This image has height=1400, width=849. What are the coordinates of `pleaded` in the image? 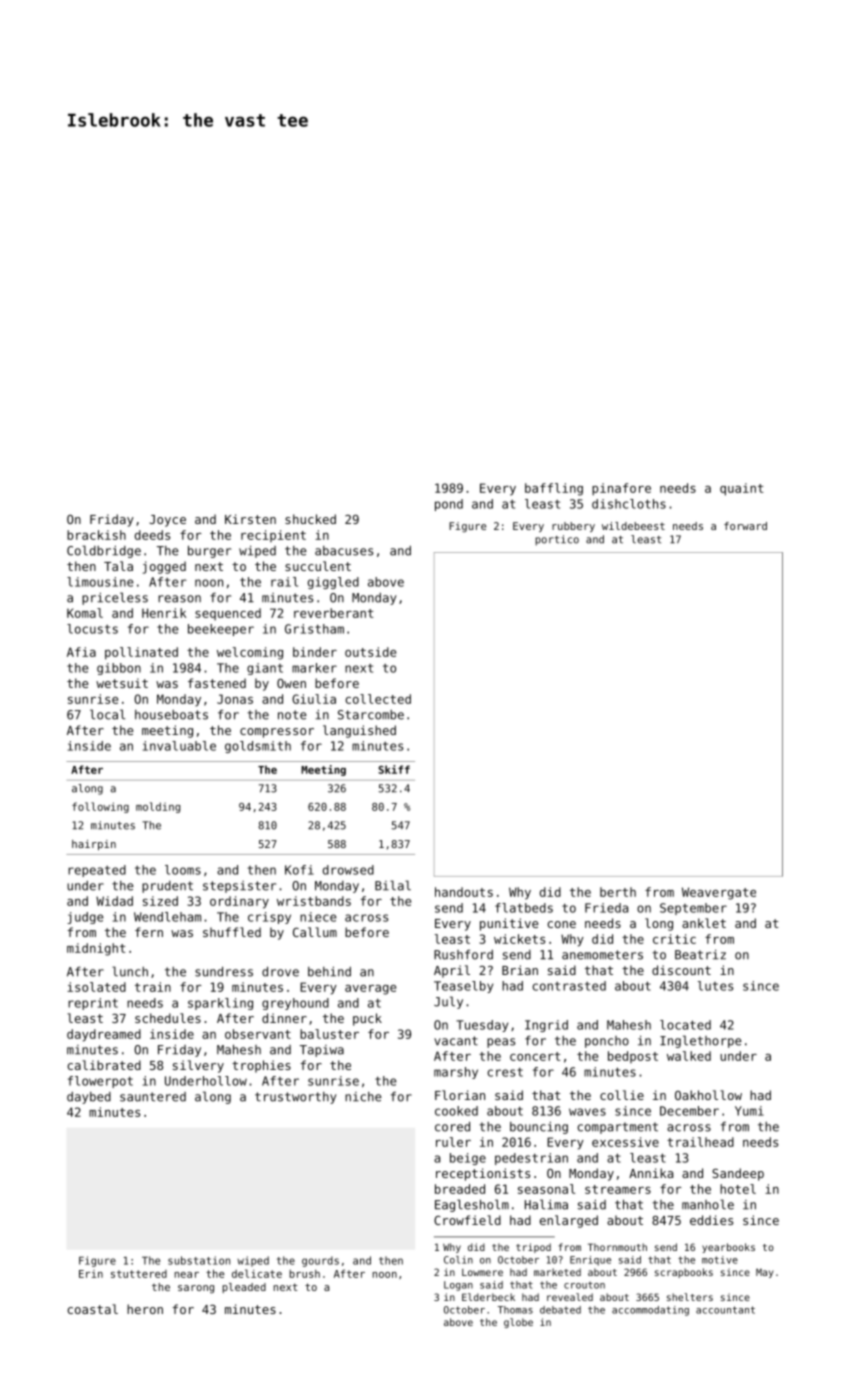 It's located at (244, 1288).
